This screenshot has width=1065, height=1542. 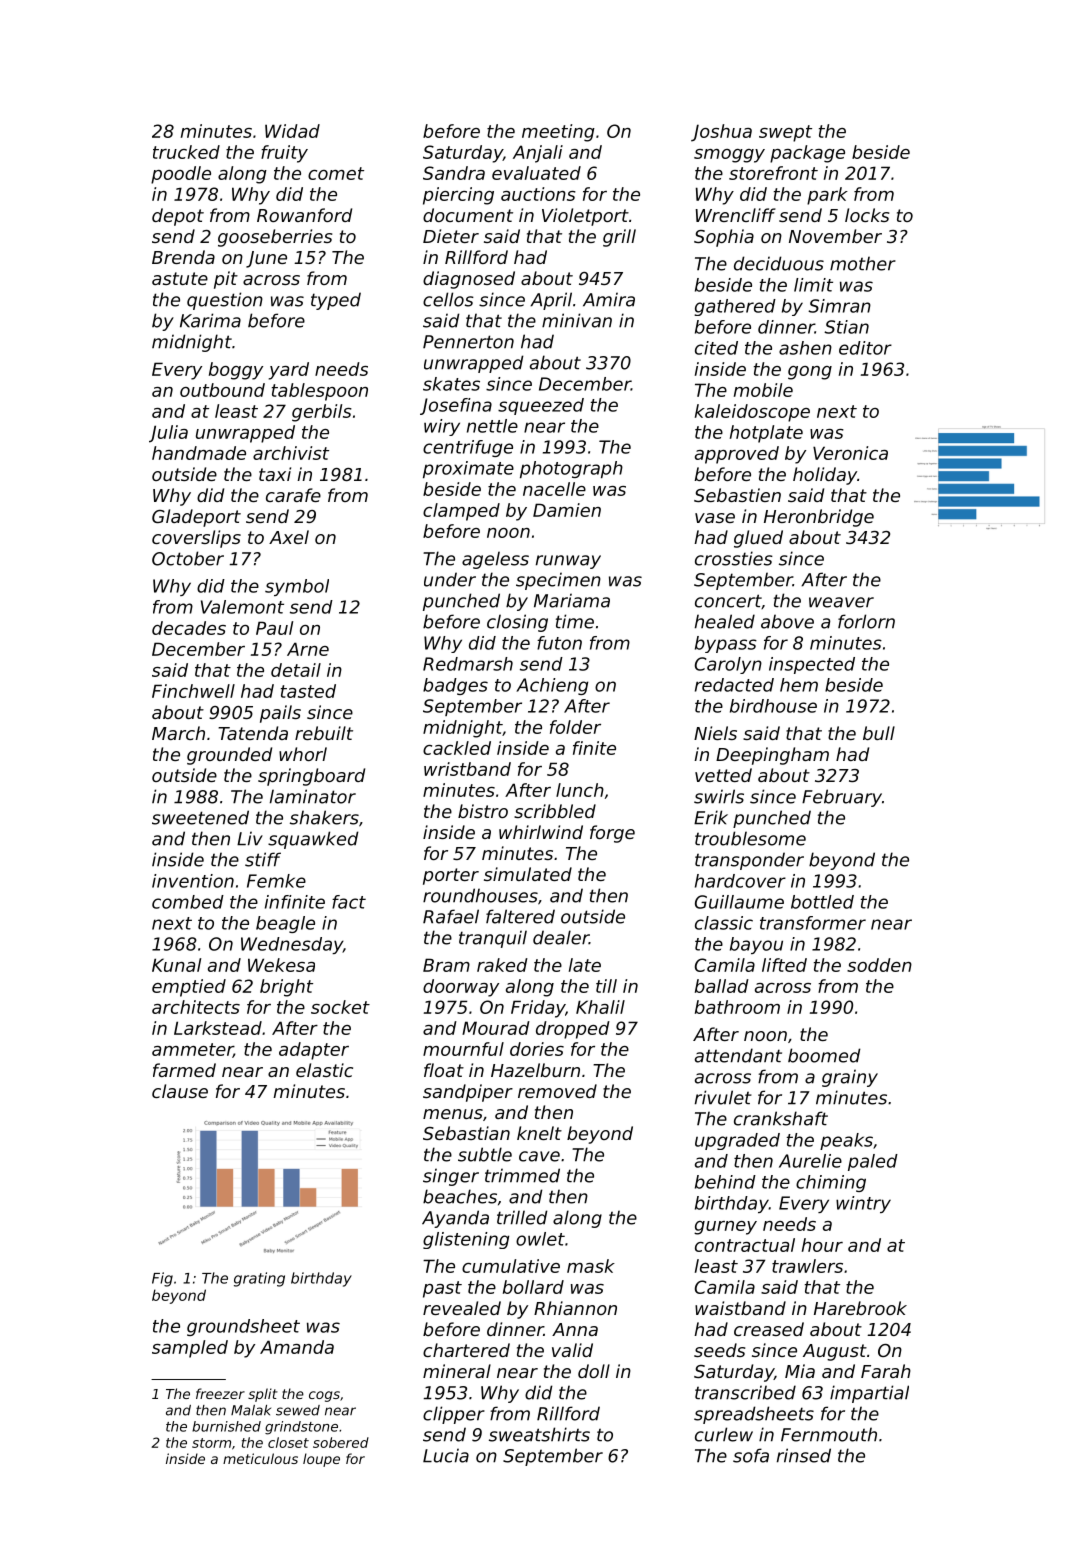 I want to click on Simran, so click(x=839, y=306).
